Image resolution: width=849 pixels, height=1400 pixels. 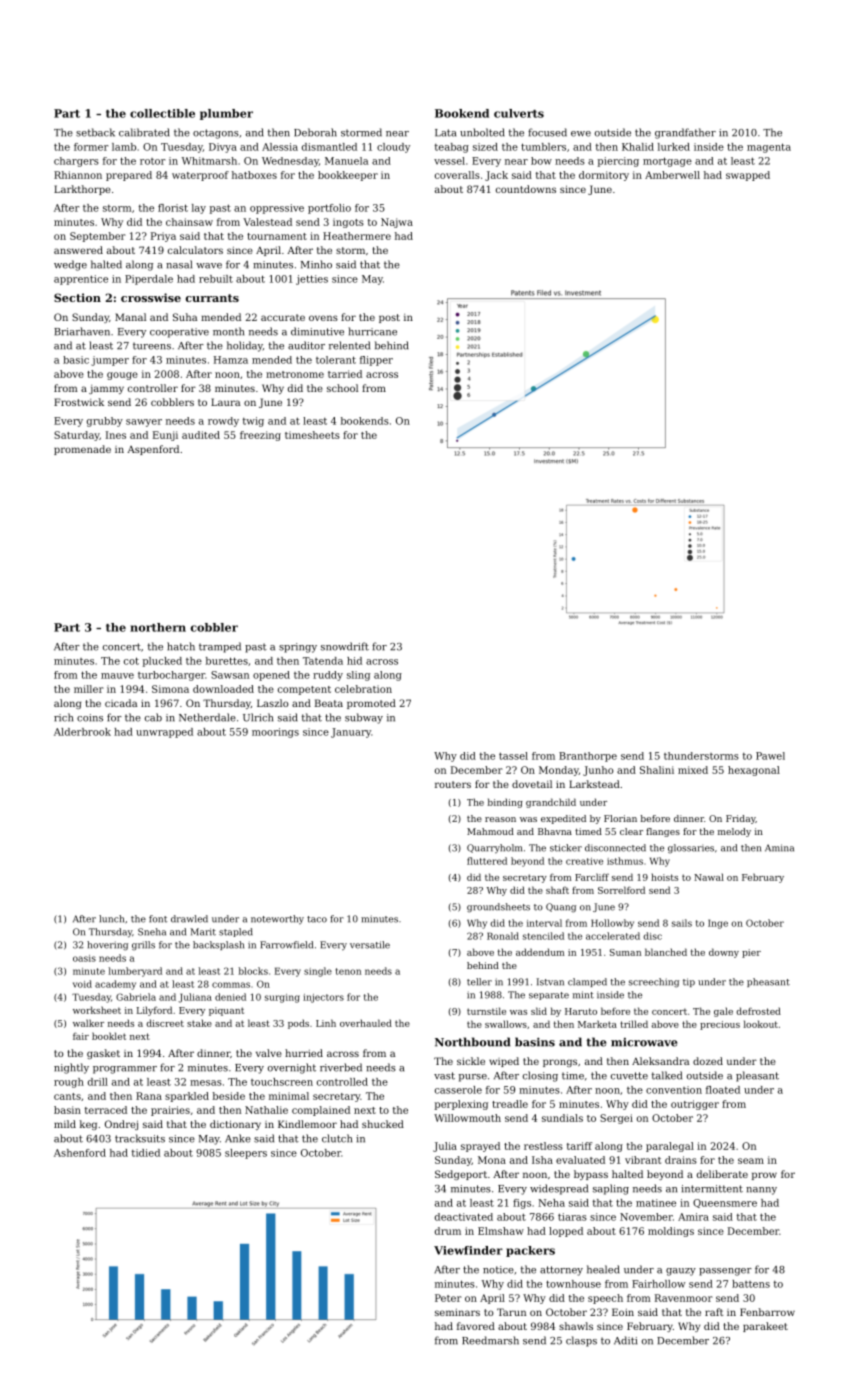 I want to click on Hamza, so click(x=231, y=360).
